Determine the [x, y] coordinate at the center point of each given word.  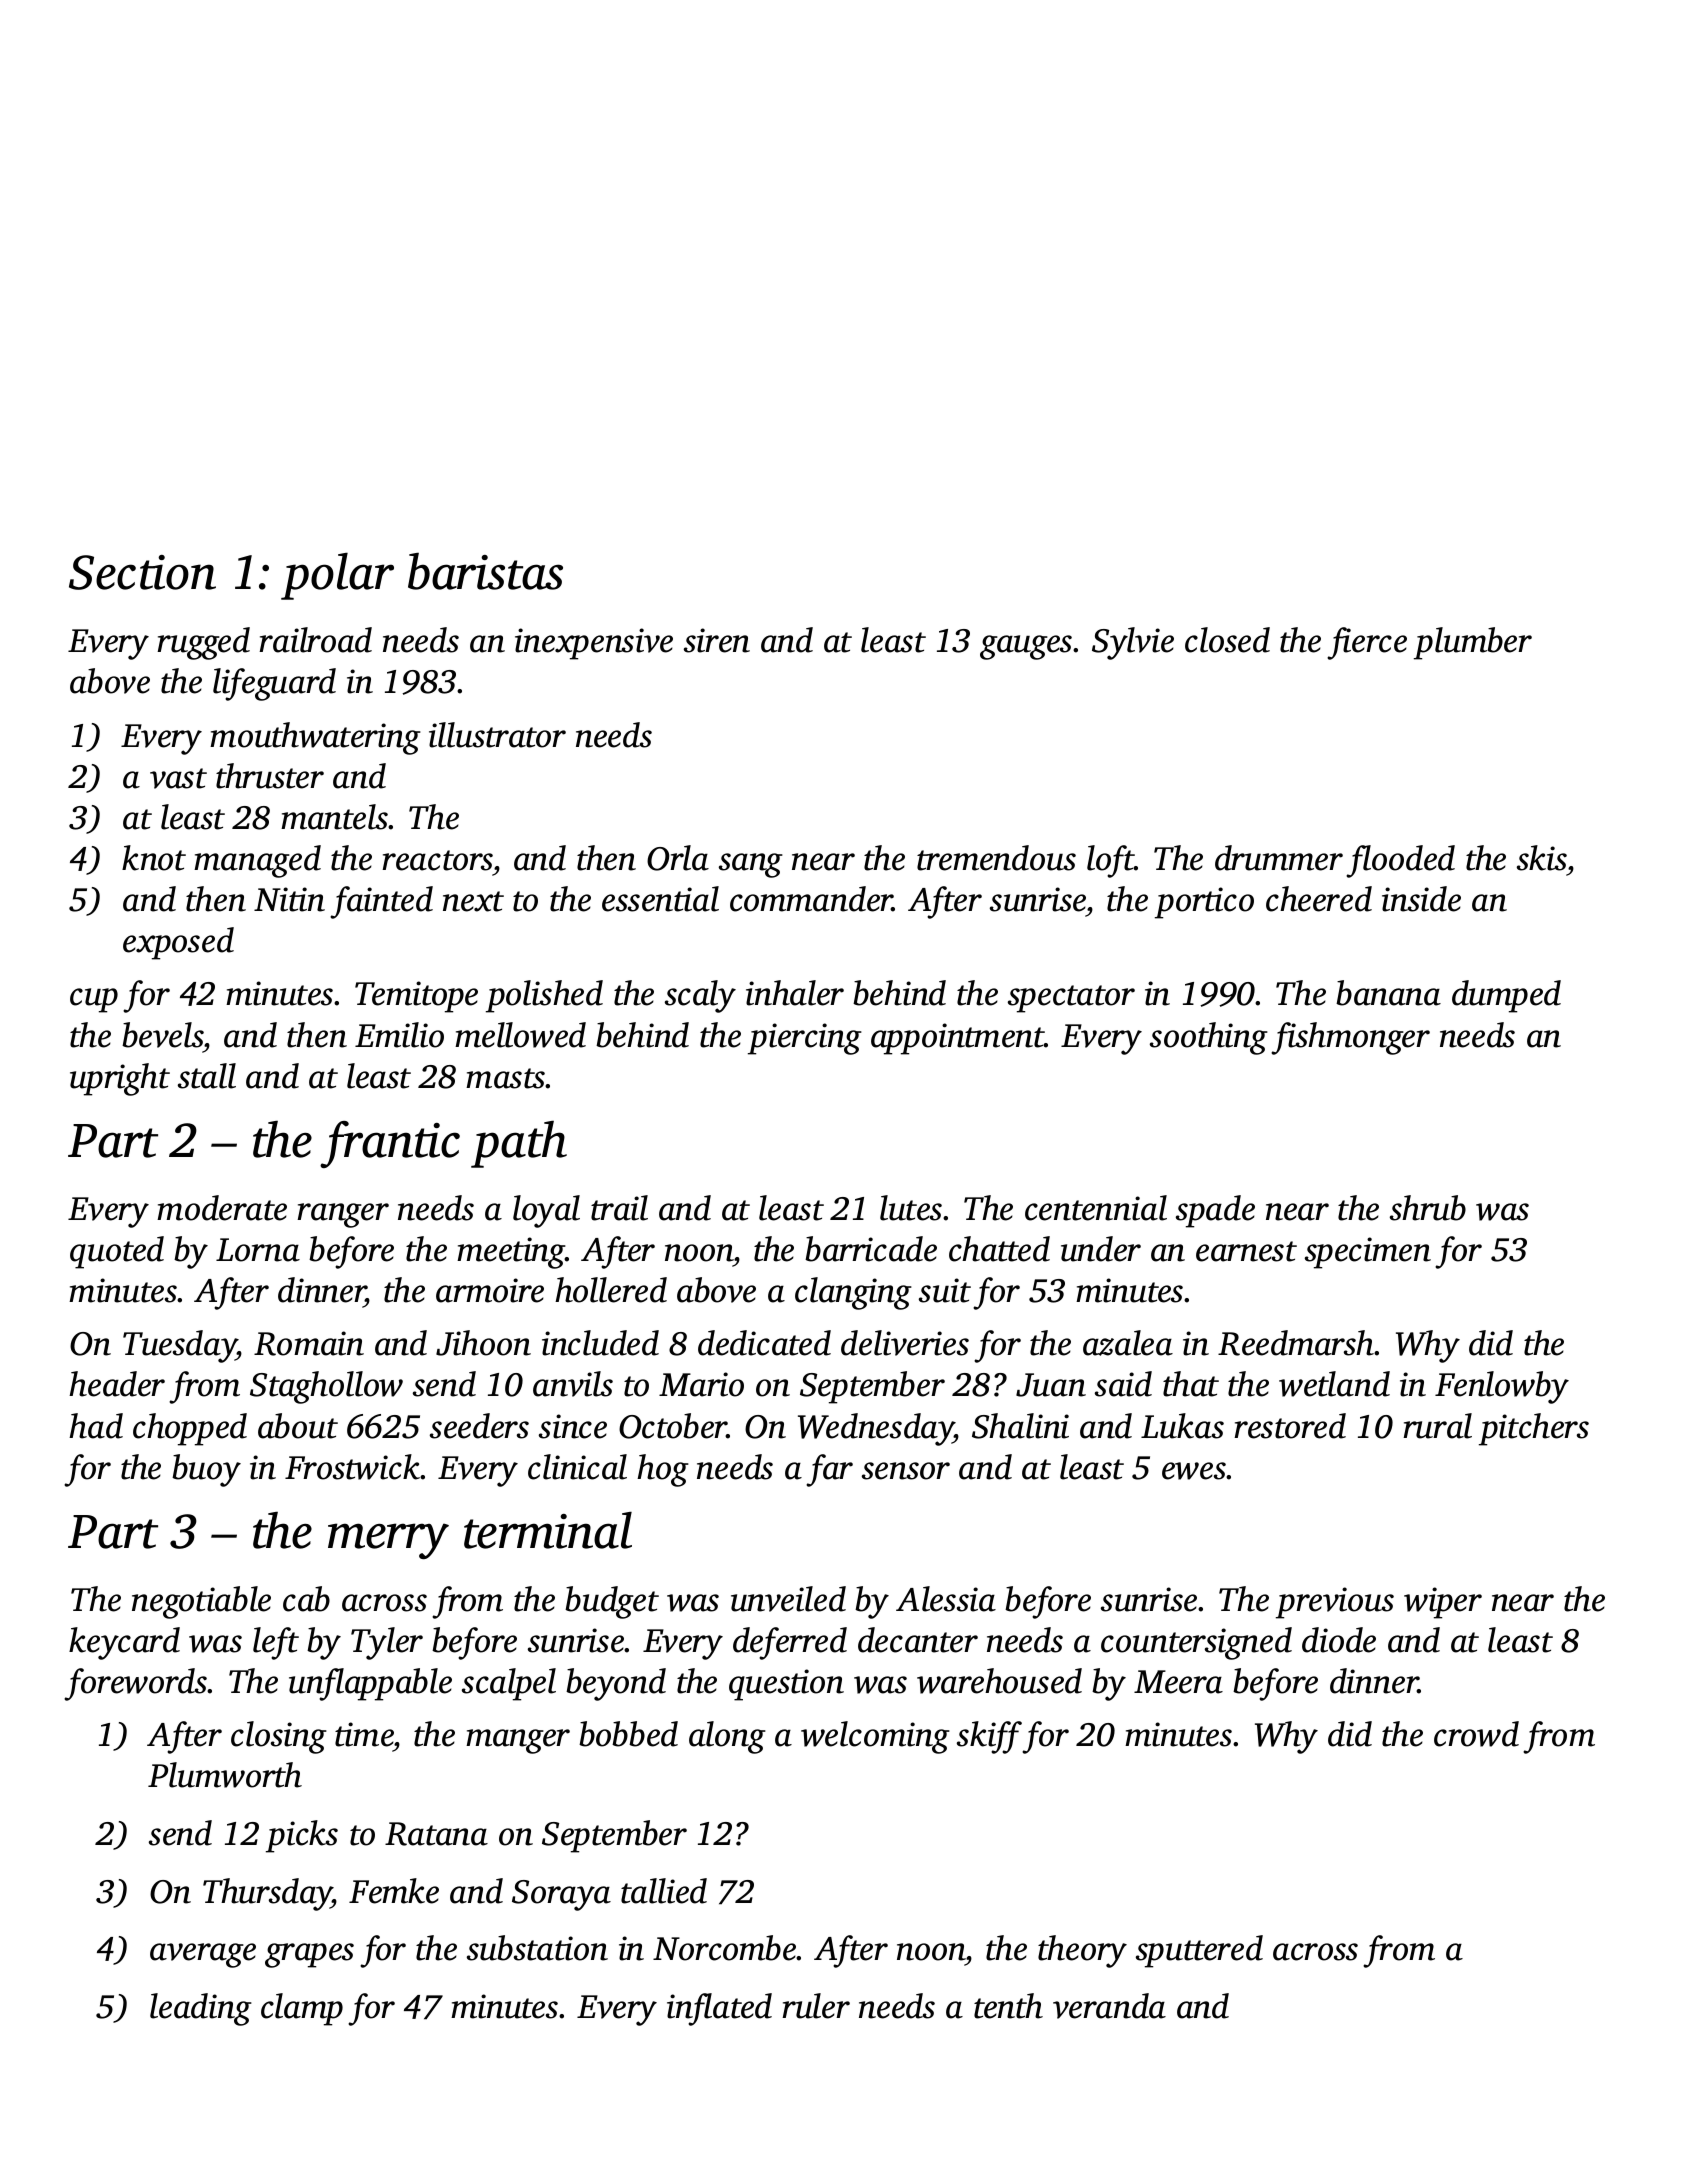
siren [717, 640]
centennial [1096, 1208]
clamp [302, 2009]
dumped [1506, 996]
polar [337, 576]
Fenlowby [1502, 1387]
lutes [911, 1208]
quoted [117, 1252]
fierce [1367, 643]
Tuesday [179, 1346]
